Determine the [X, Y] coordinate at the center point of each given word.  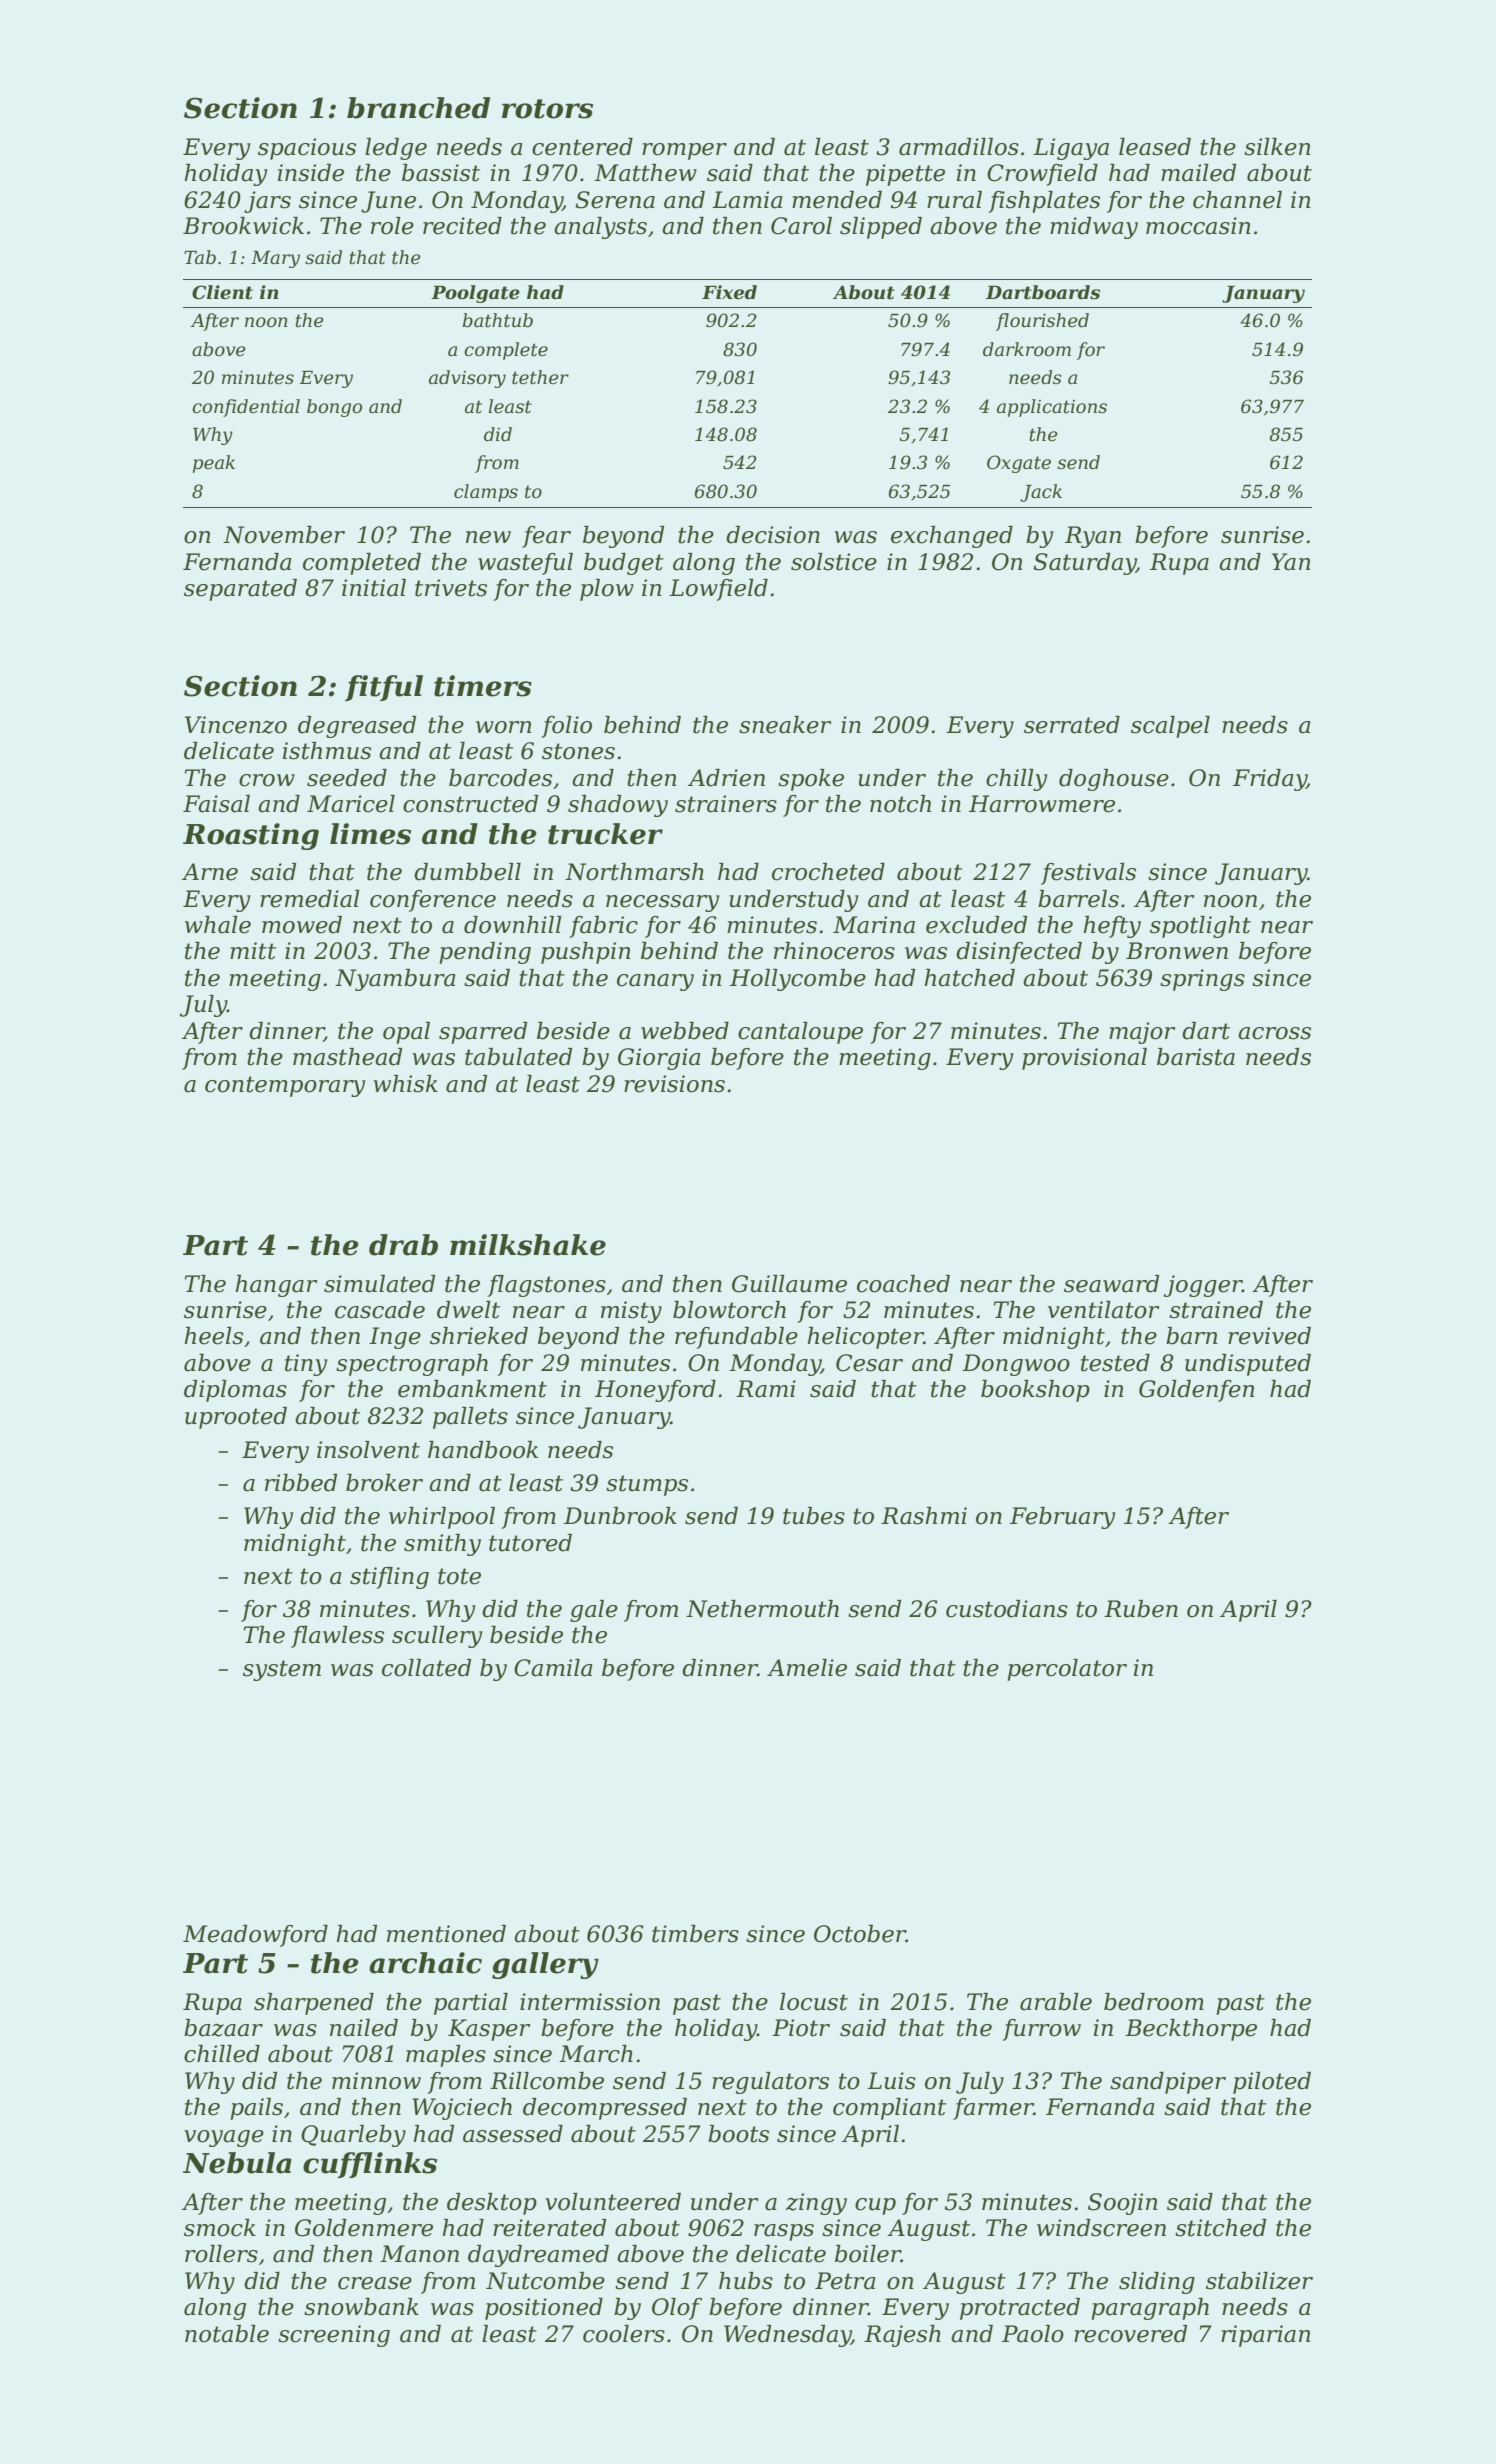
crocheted [828, 872]
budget [624, 564]
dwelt [468, 1310]
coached [903, 1284]
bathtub [498, 320]
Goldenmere [364, 2228]
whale [218, 925]
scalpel [1170, 727]
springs [1202, 980]
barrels [1078, 899]
